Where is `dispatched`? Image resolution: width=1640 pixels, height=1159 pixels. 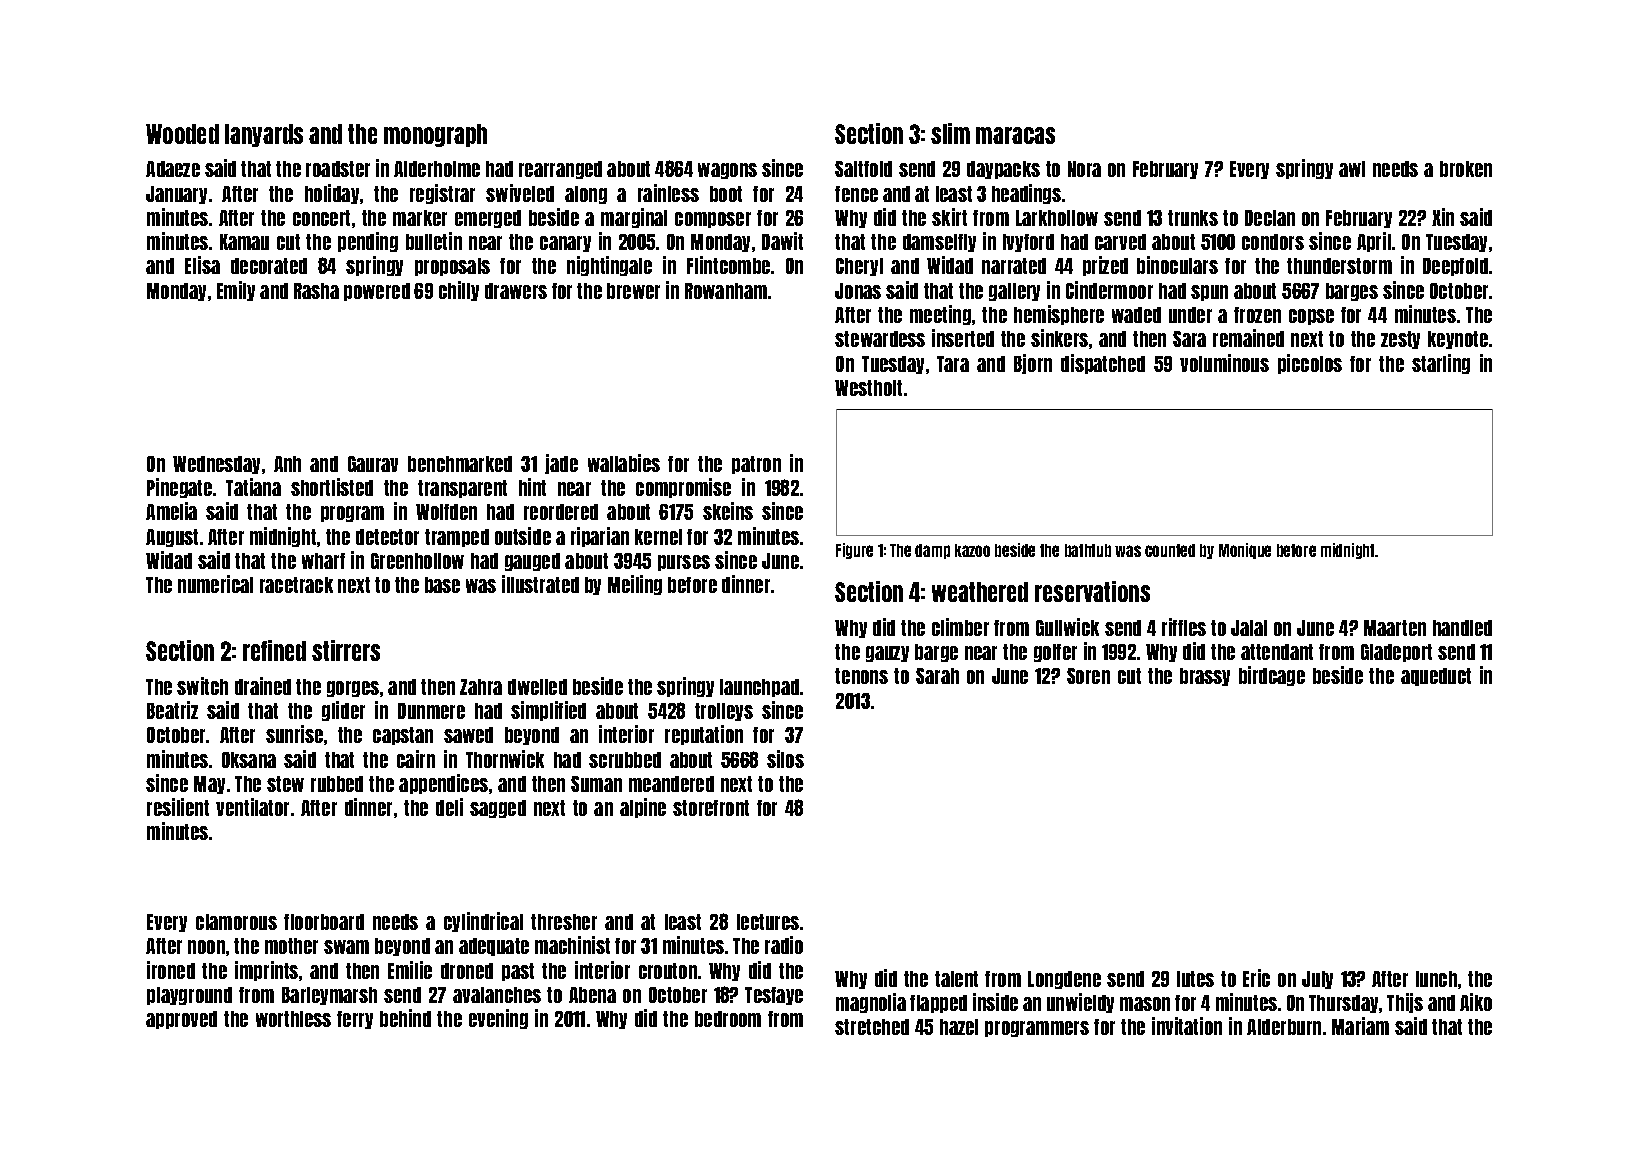
dispatched is located at coordinates (1103, 364).
